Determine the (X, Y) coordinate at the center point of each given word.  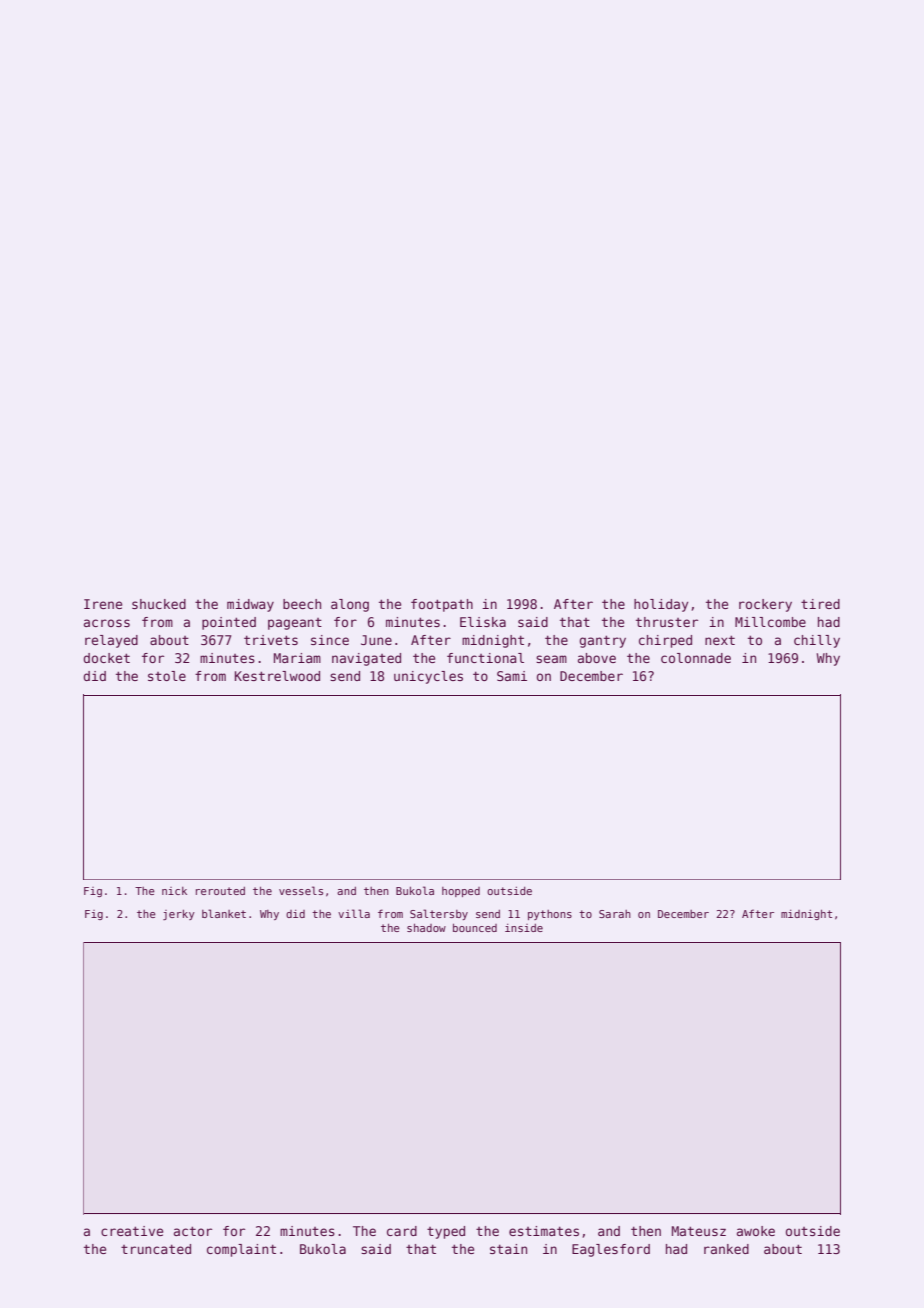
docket (106, 658)
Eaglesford (611, 1250)
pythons (550, 915)
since (330, 640)
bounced (475, 927)
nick (174, 891)
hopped (461, 892)
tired (820, 604)
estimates (544, 1231)
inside (524, 928)
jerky (179, 914)
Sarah (615, 914)
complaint (241, 1250)
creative (132, 1231)
